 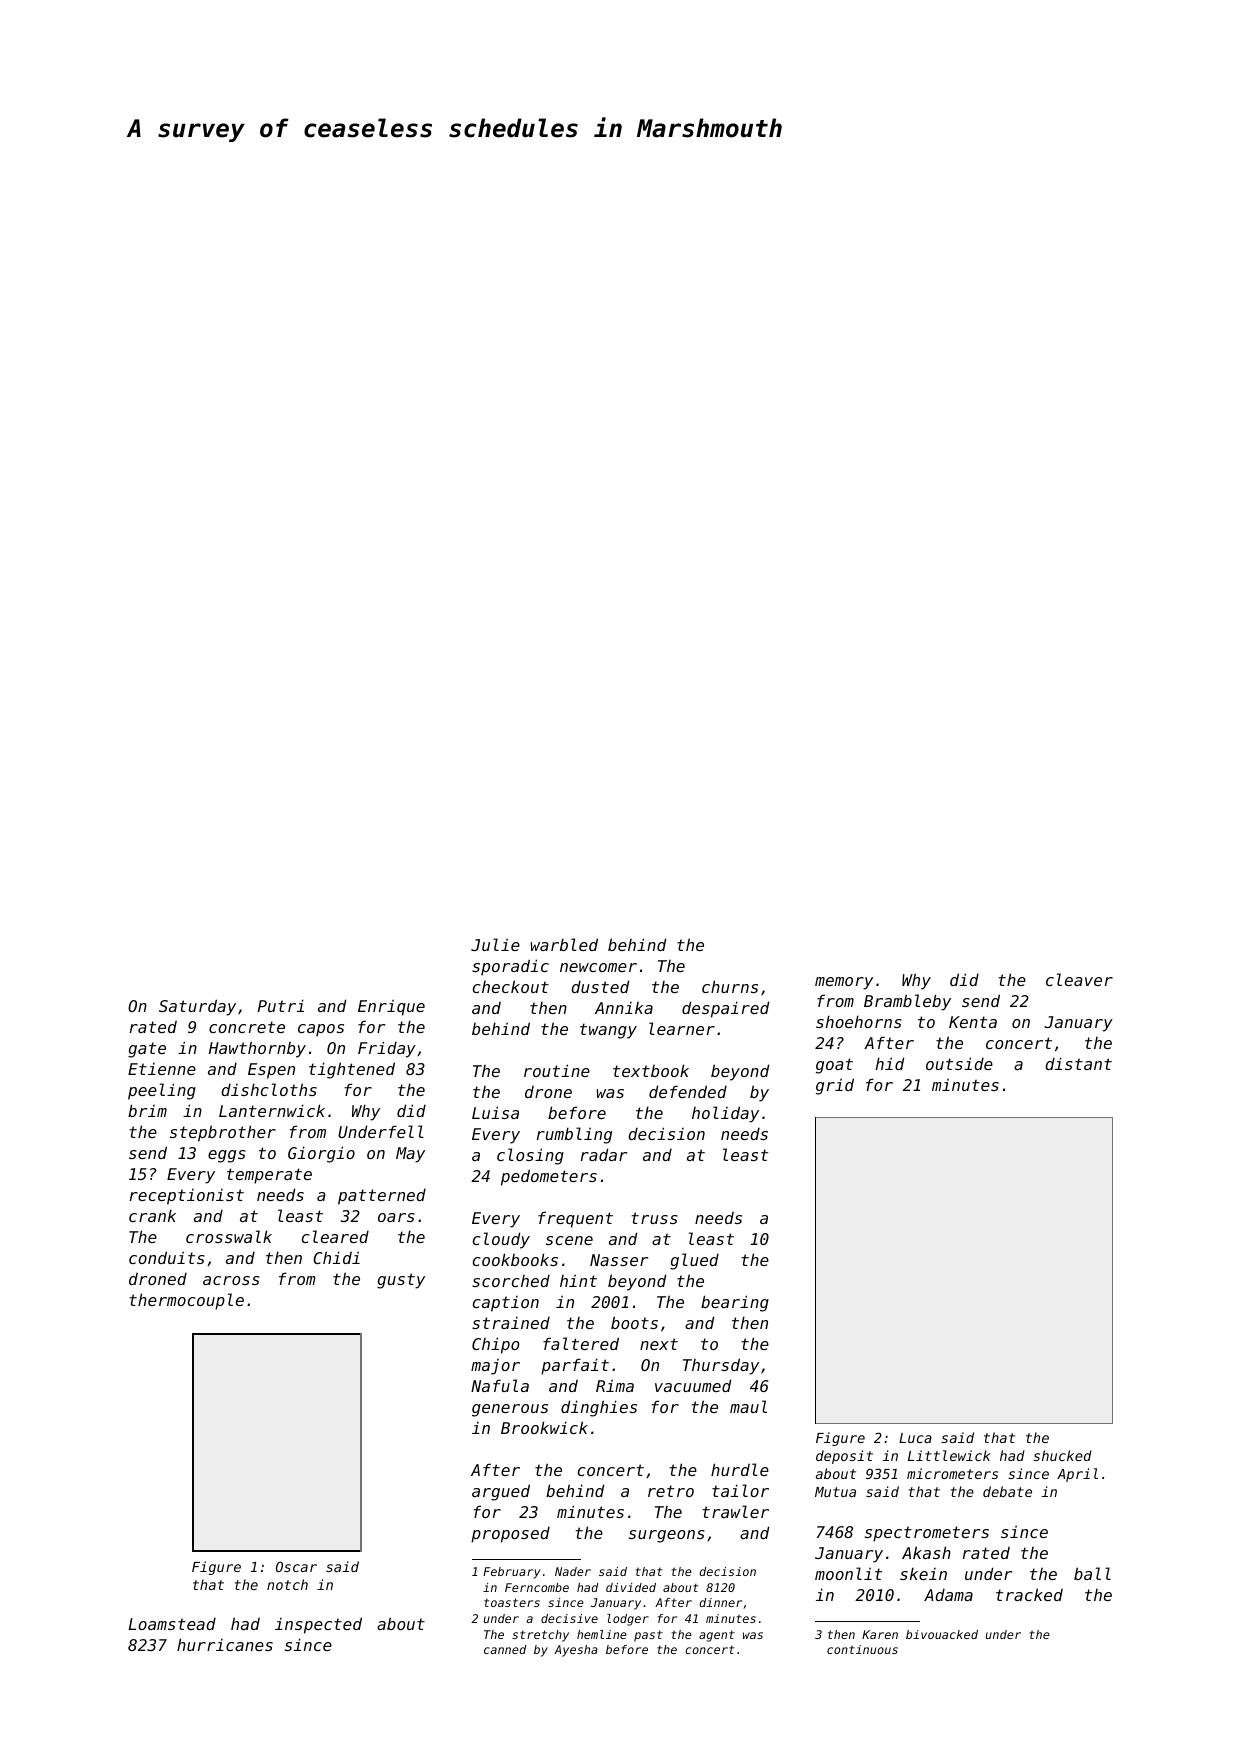 I want to click on goat, so click(x=834, y=1066).
